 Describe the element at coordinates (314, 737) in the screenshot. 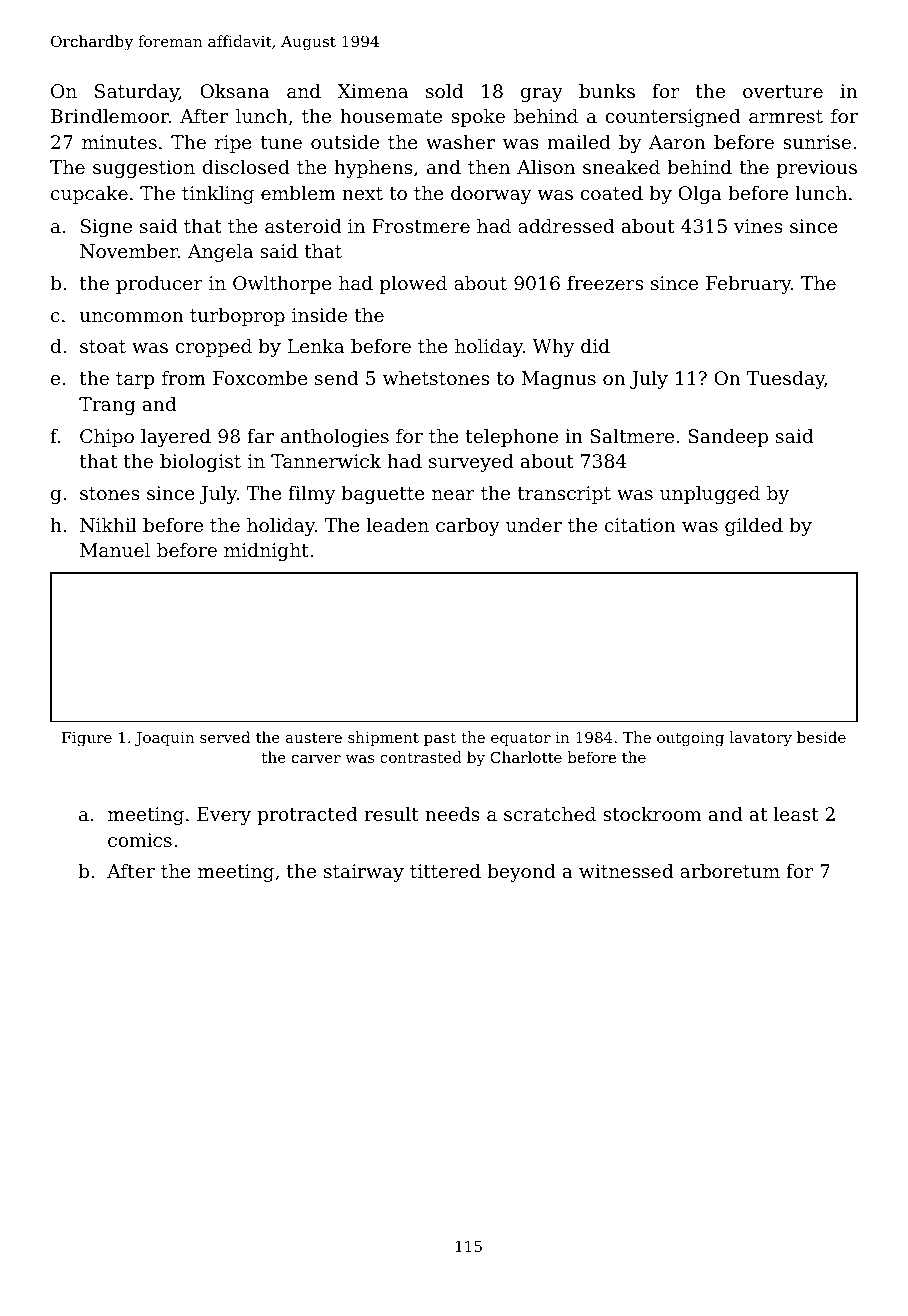

I see `austere` at that location.
